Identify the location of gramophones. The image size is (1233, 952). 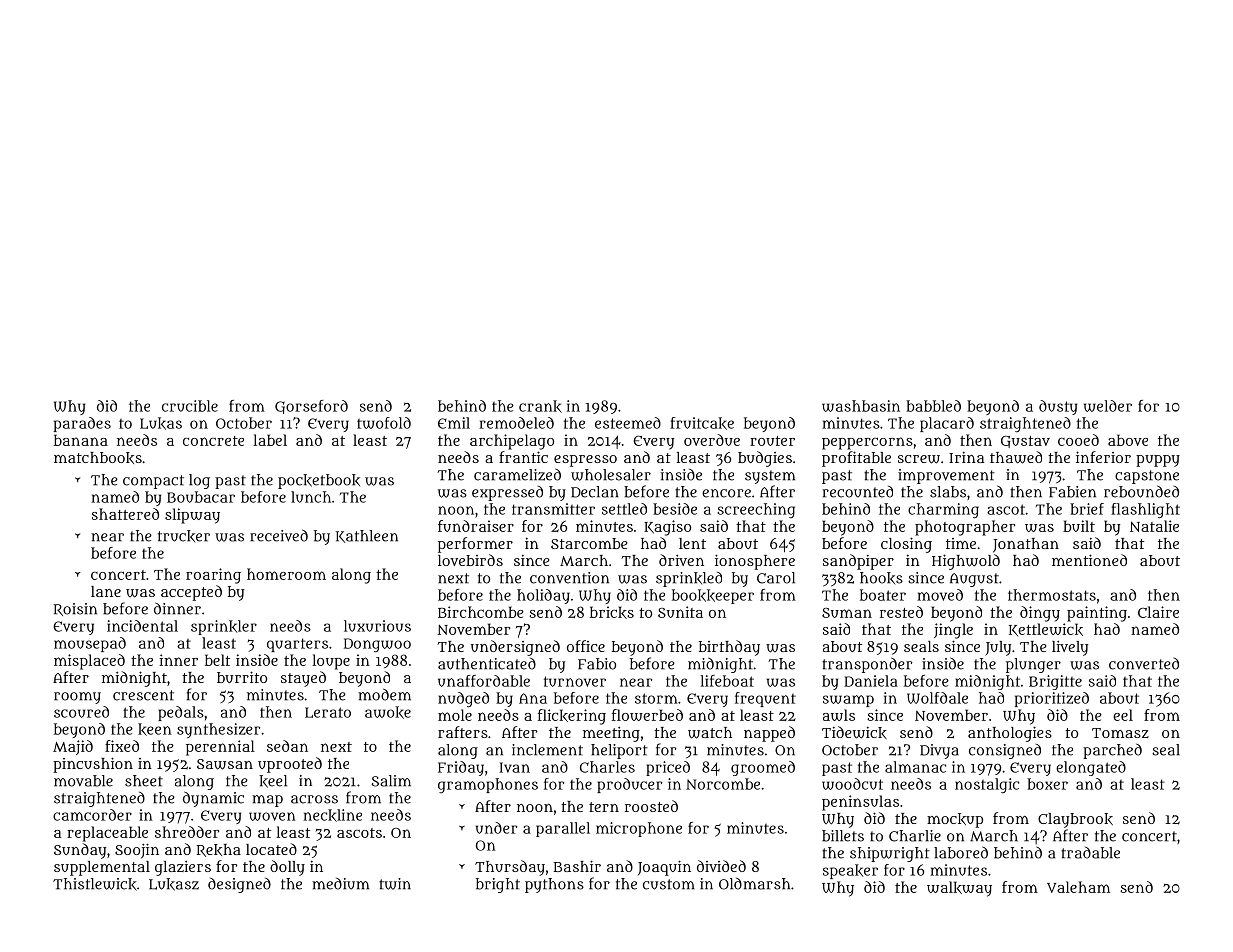
(488, 785).
